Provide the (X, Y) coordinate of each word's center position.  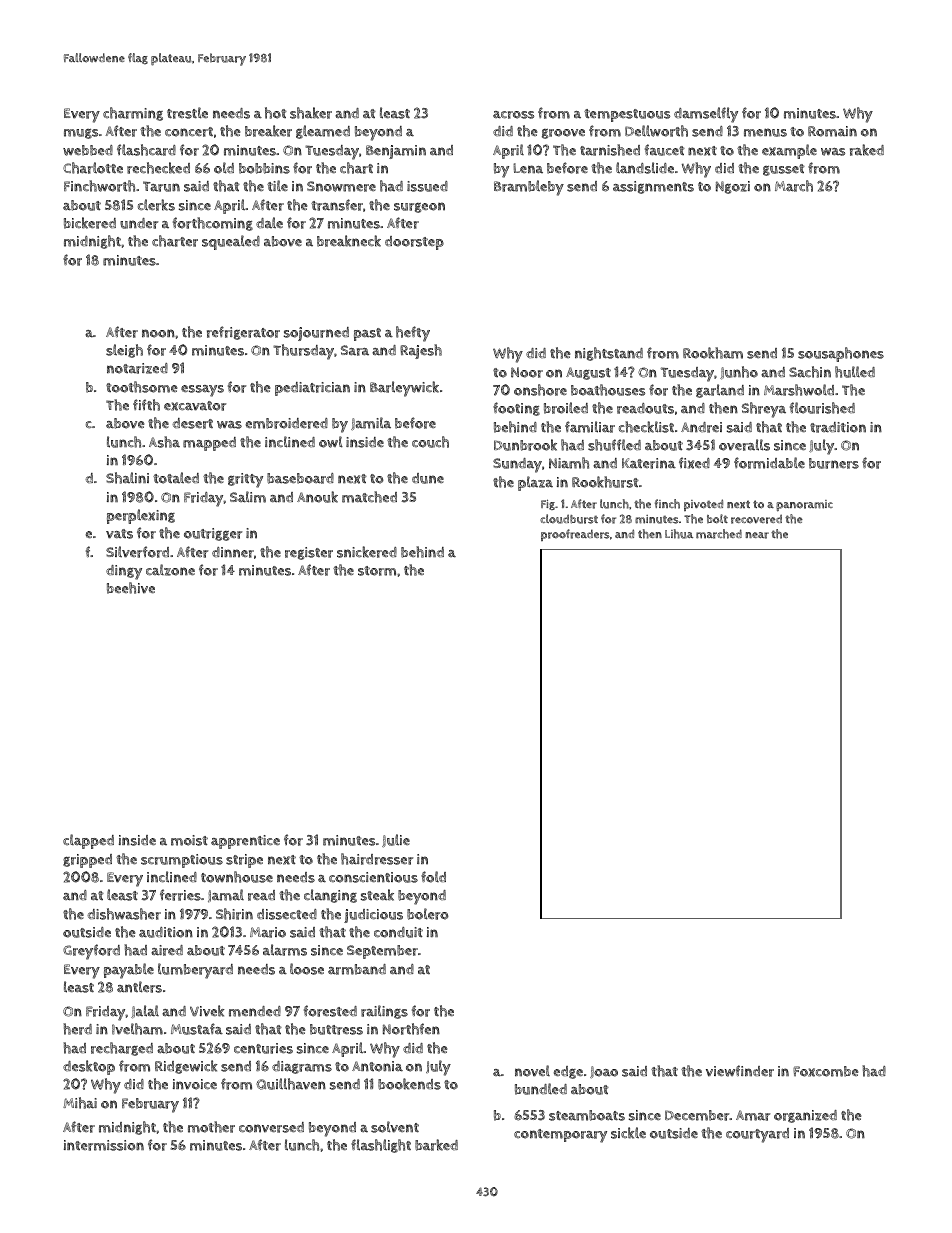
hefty (413, 334)
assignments (653, 187)
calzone (170, 570)
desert (192, 423)
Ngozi (733, 187)
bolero (428, 914)
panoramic (804, 505)
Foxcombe (825, 1071)
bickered (90, 223)
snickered (367, 552)
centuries (263, 1048)
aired (167, 950)
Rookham (713, 353)
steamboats (587, 1115)
